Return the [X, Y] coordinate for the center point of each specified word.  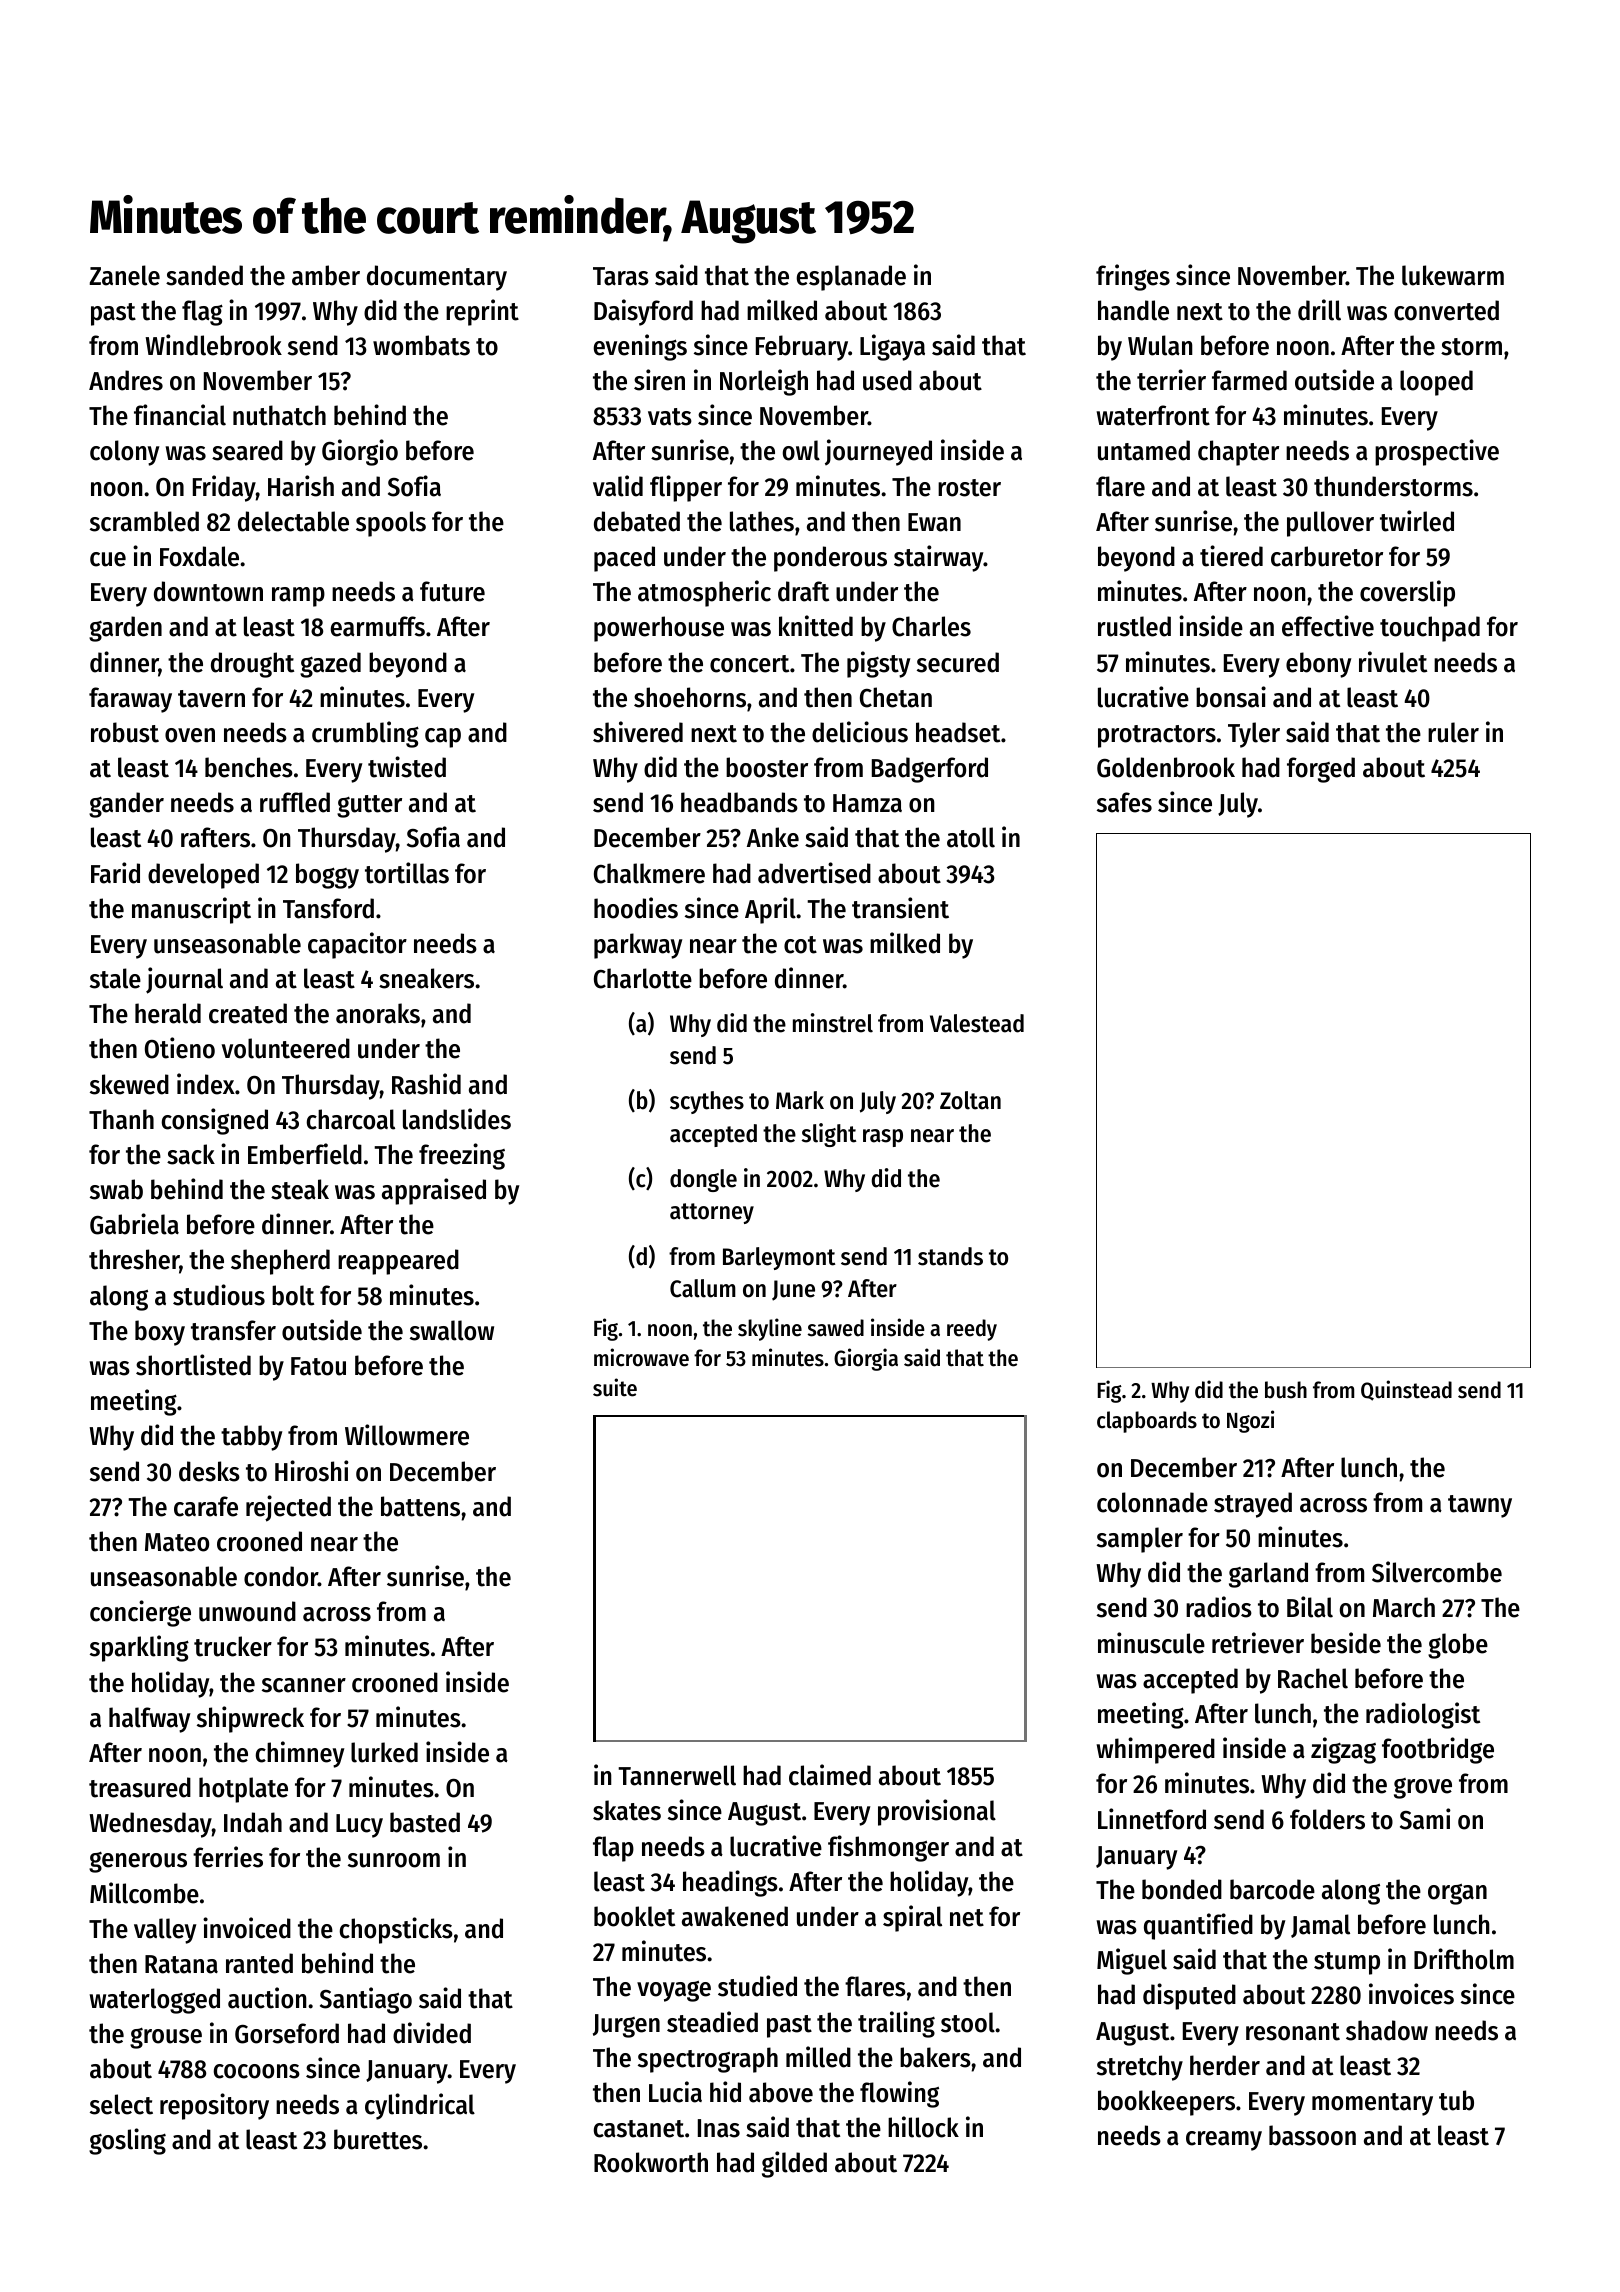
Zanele [124, 275]
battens [420, 1506]
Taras [621, 276]
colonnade [1152, 1502]
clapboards [1147, 1422]
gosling [127, 2141]
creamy [1224, 2141]
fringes [1133, 277]
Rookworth [651, 2162]
